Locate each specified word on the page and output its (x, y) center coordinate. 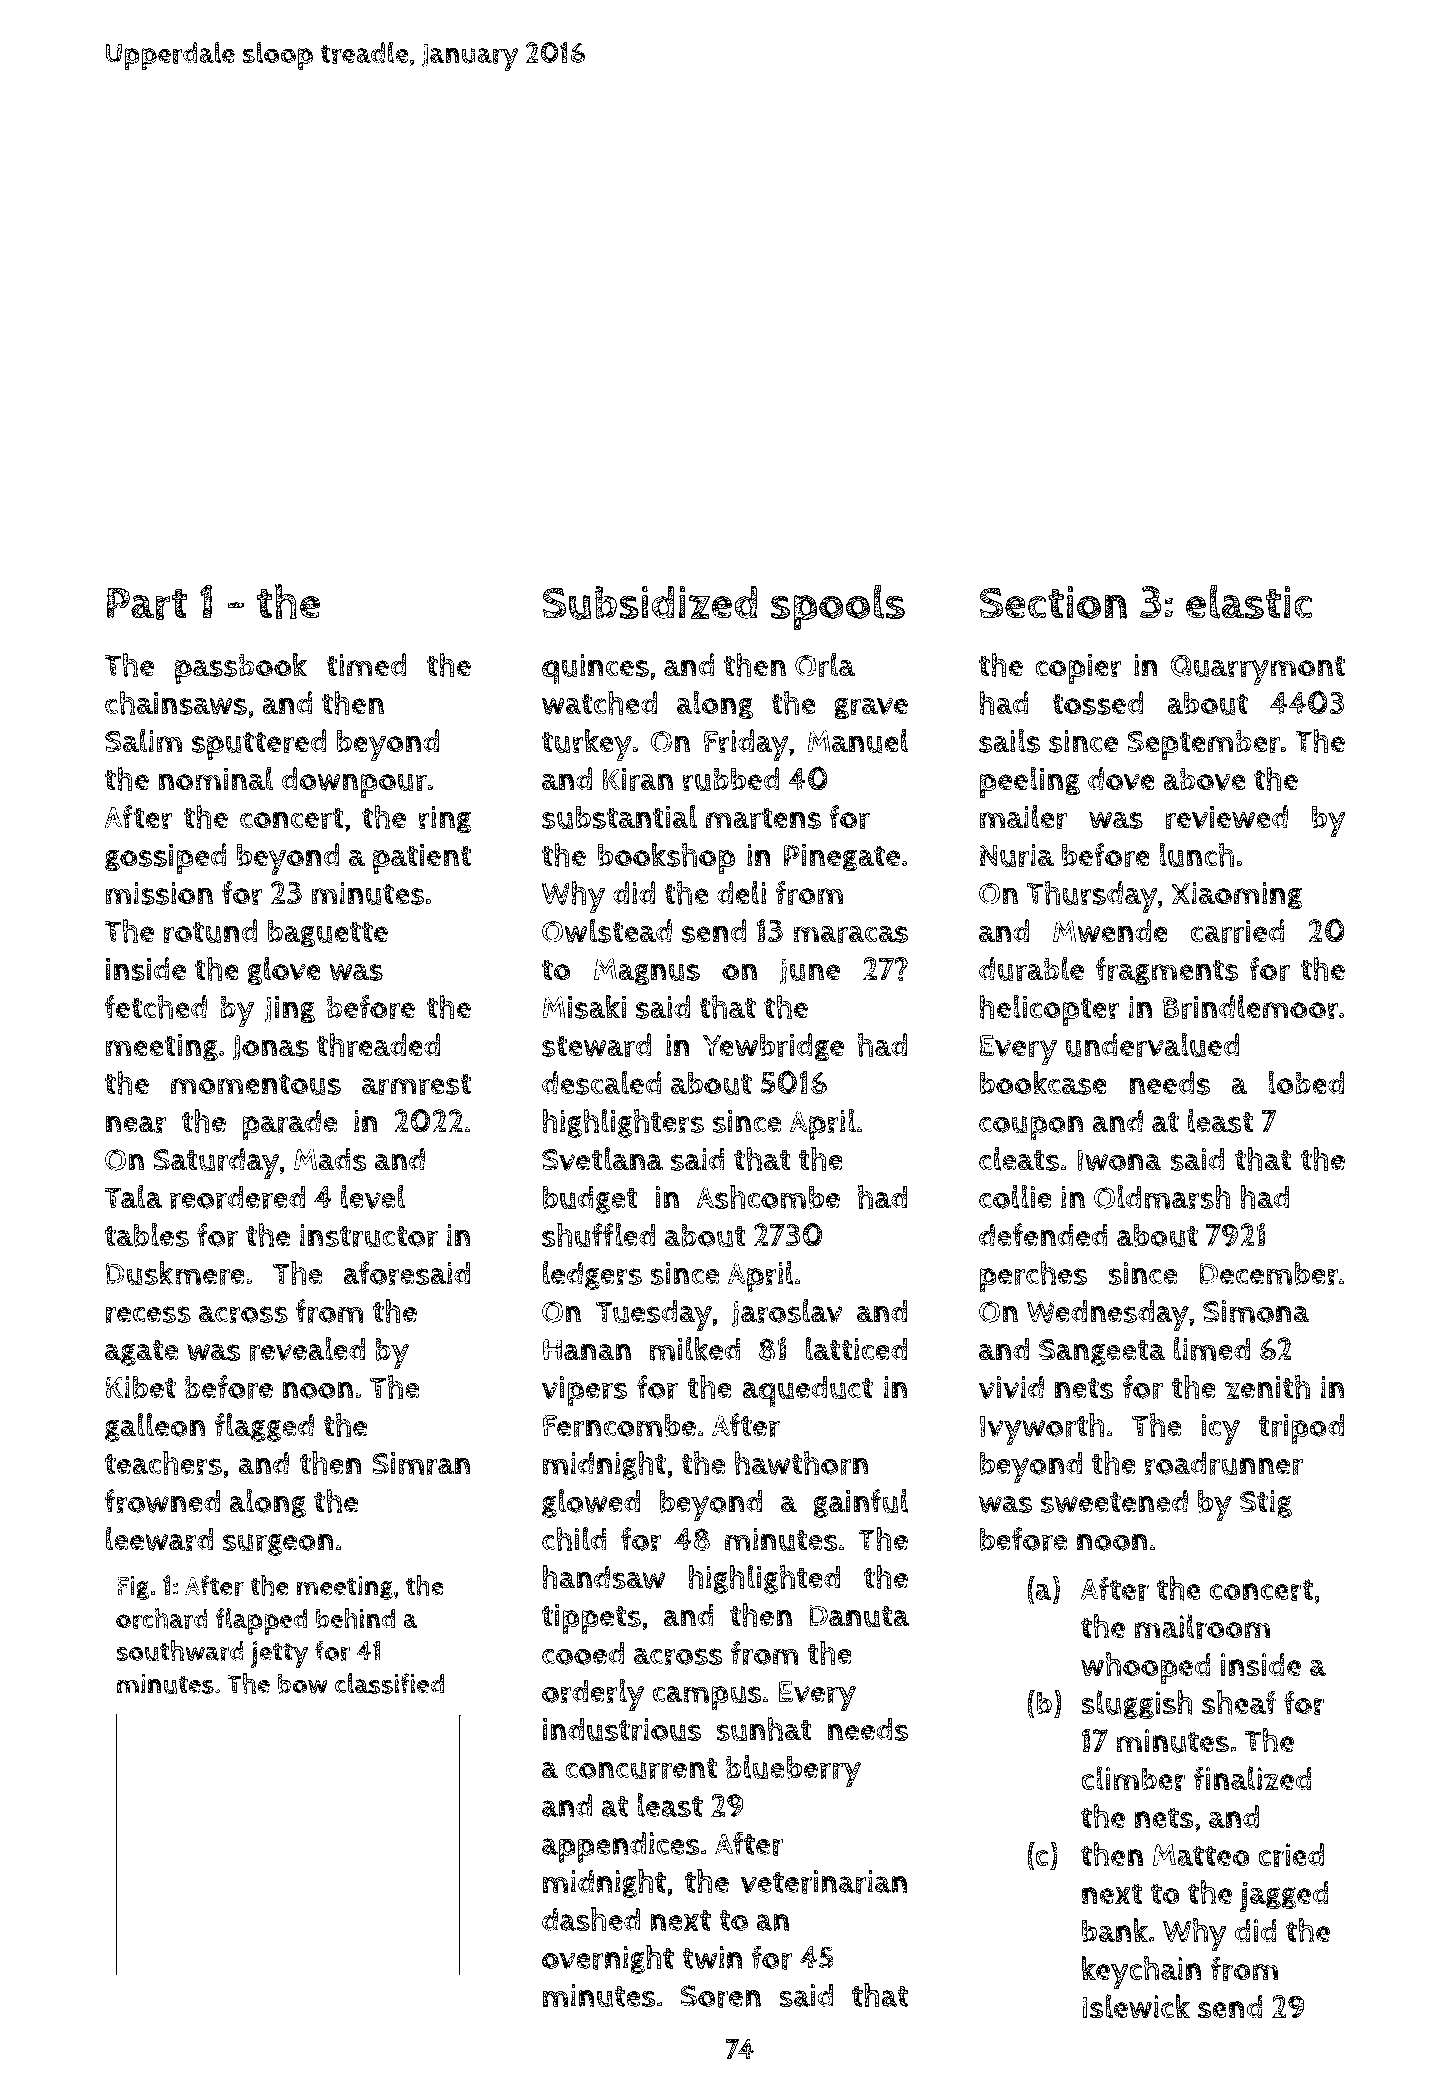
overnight (608, 1959)
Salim (143, 740)
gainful (861, 1503)
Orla (825, 664)
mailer (1023, 816)
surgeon (278, 1545)
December (1269, 1274)
